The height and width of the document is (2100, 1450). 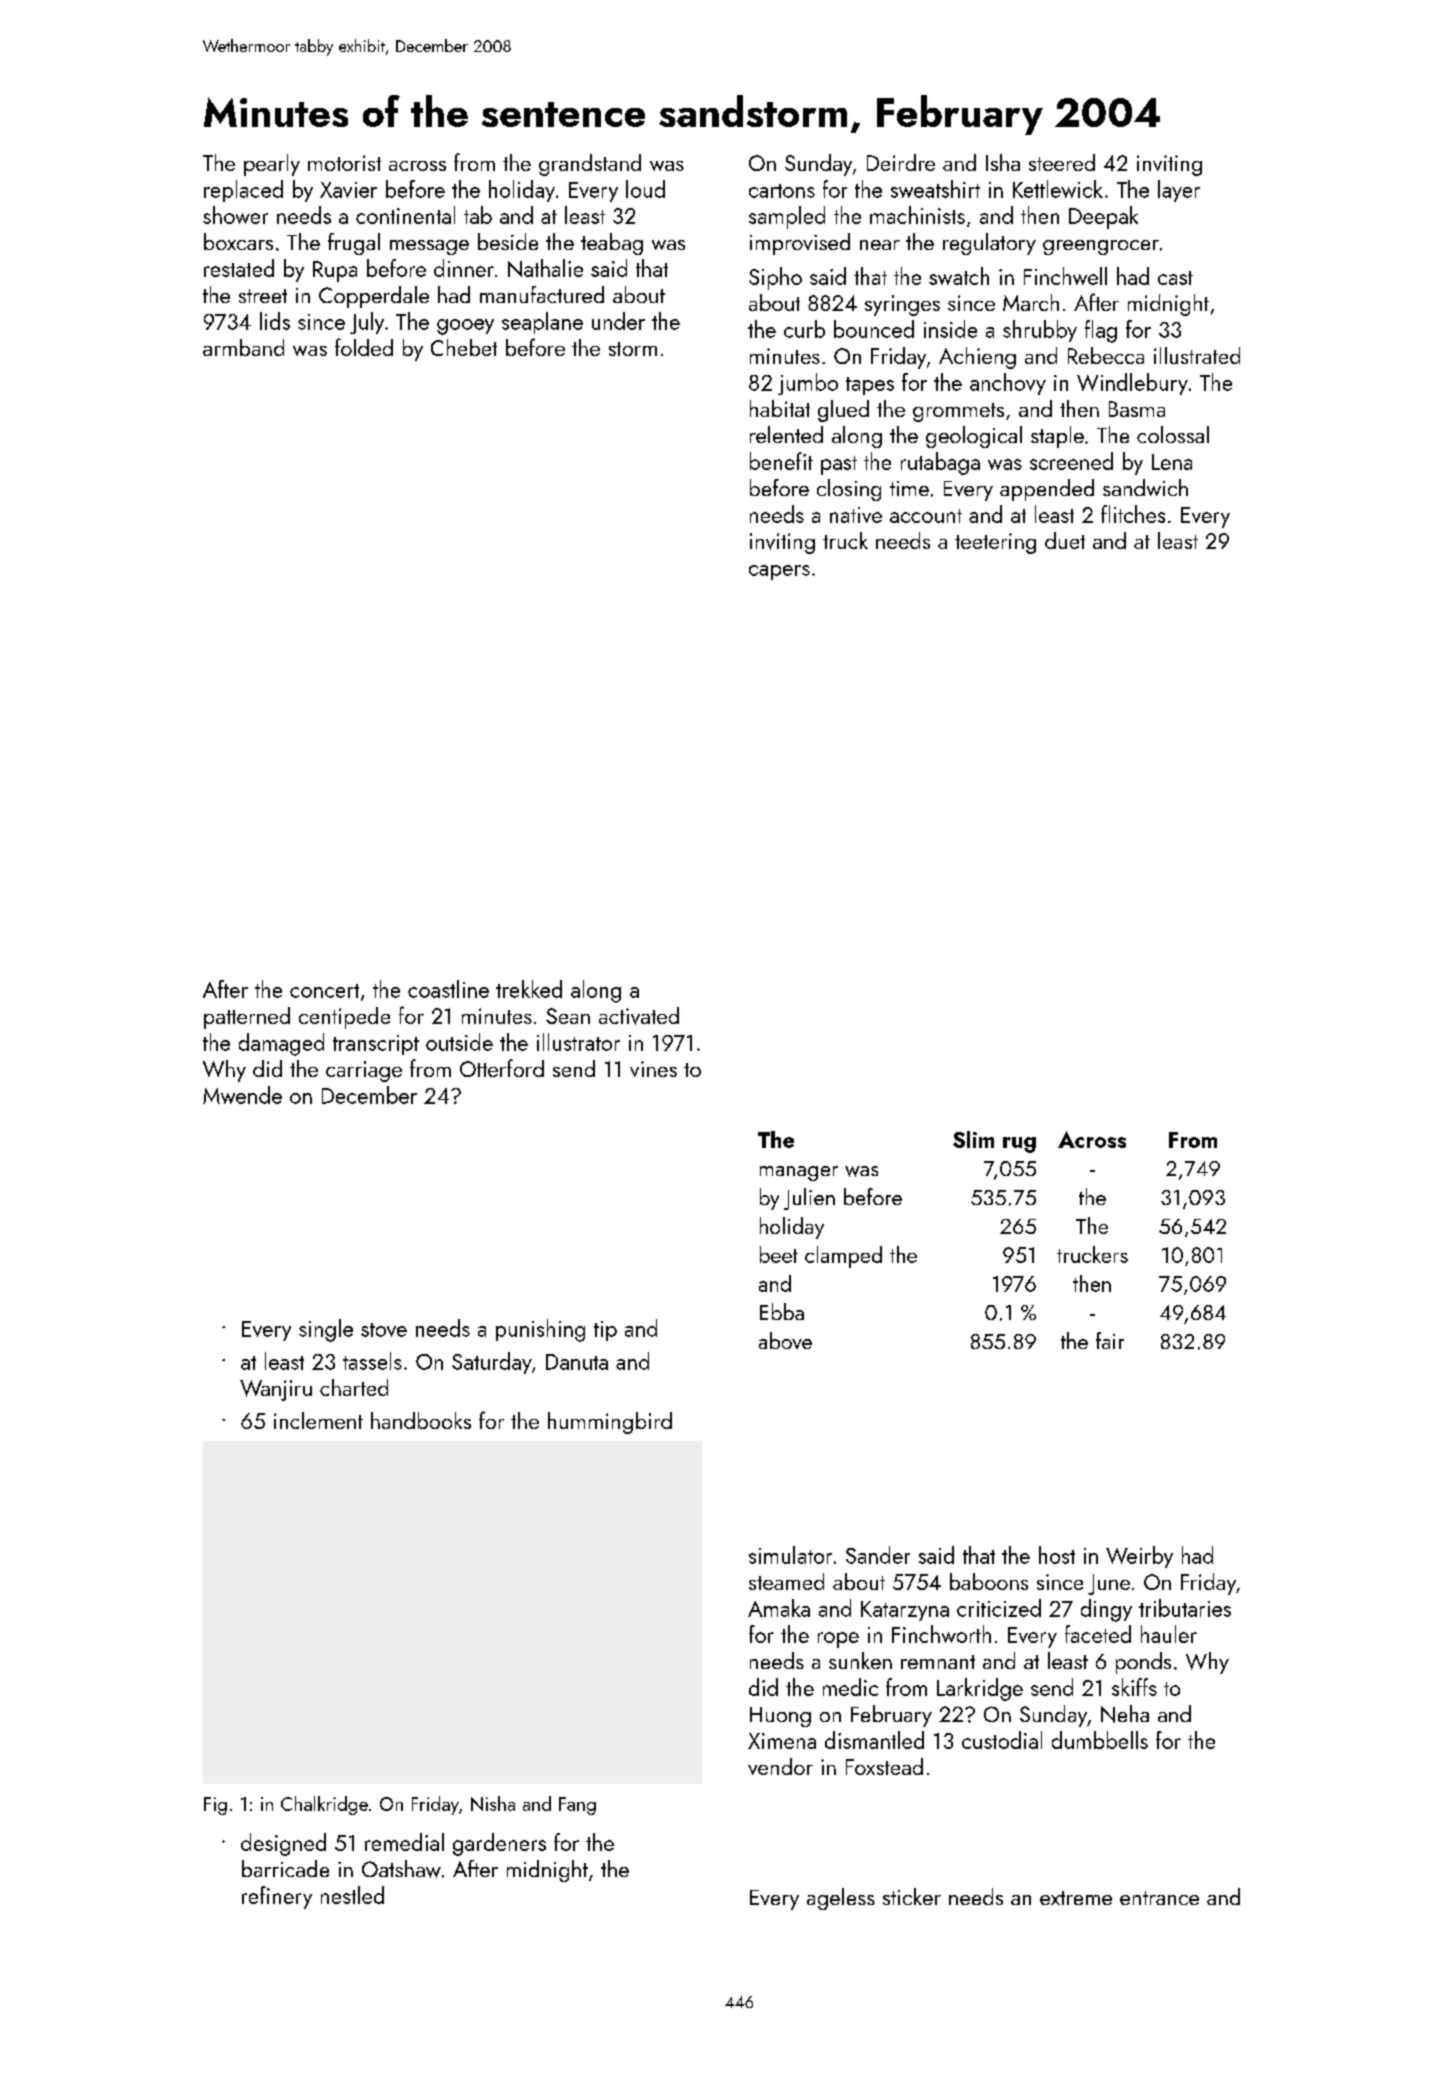 What do you see at coordinates (243, 347) in the document?
I see `armband` at bounding box center [243, 347].
